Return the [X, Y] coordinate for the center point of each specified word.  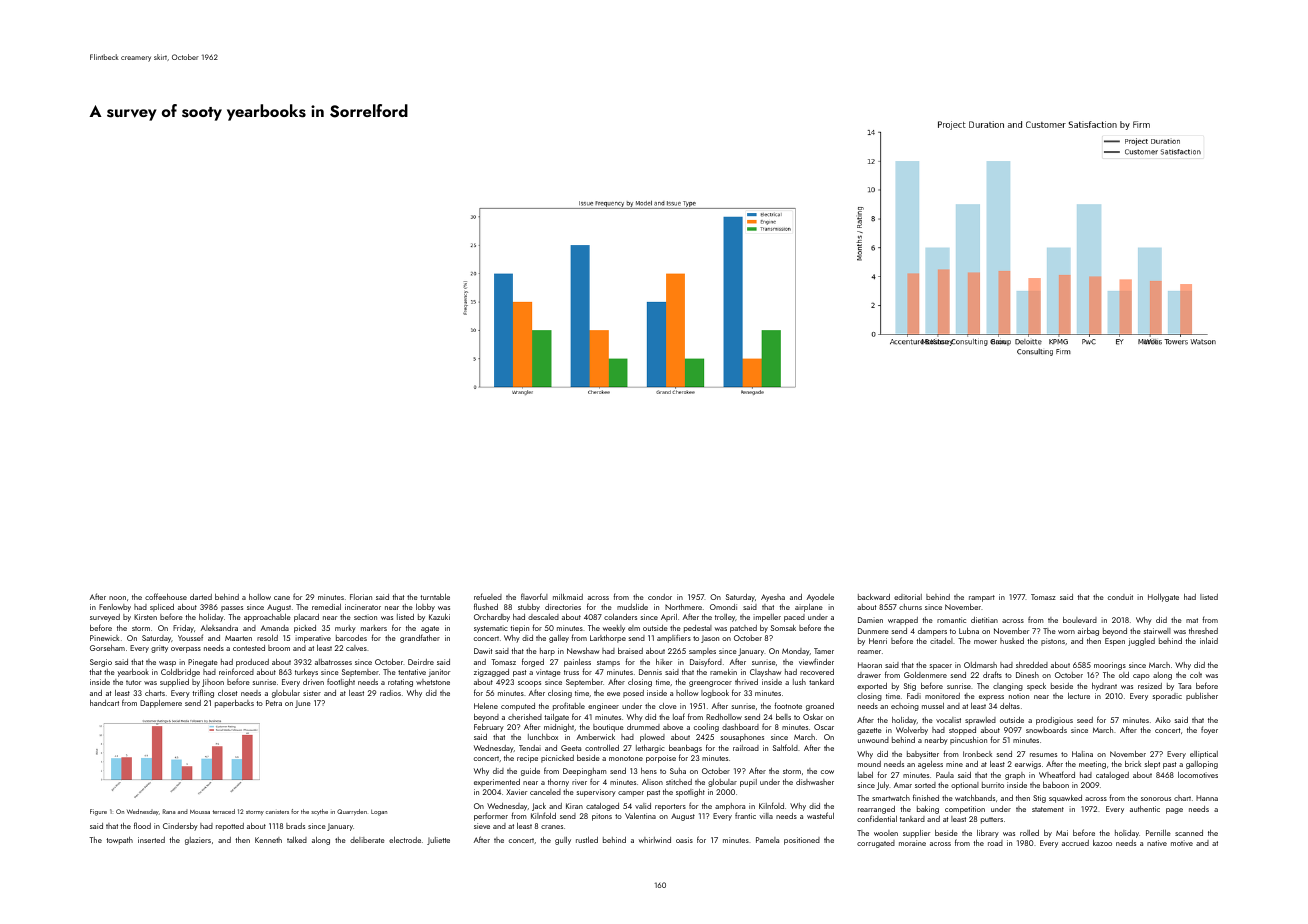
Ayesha [773, 598]
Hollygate [1163, 598]
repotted [230, 827]
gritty [159, 649]
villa [766, 816]
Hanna [1207, 798]
